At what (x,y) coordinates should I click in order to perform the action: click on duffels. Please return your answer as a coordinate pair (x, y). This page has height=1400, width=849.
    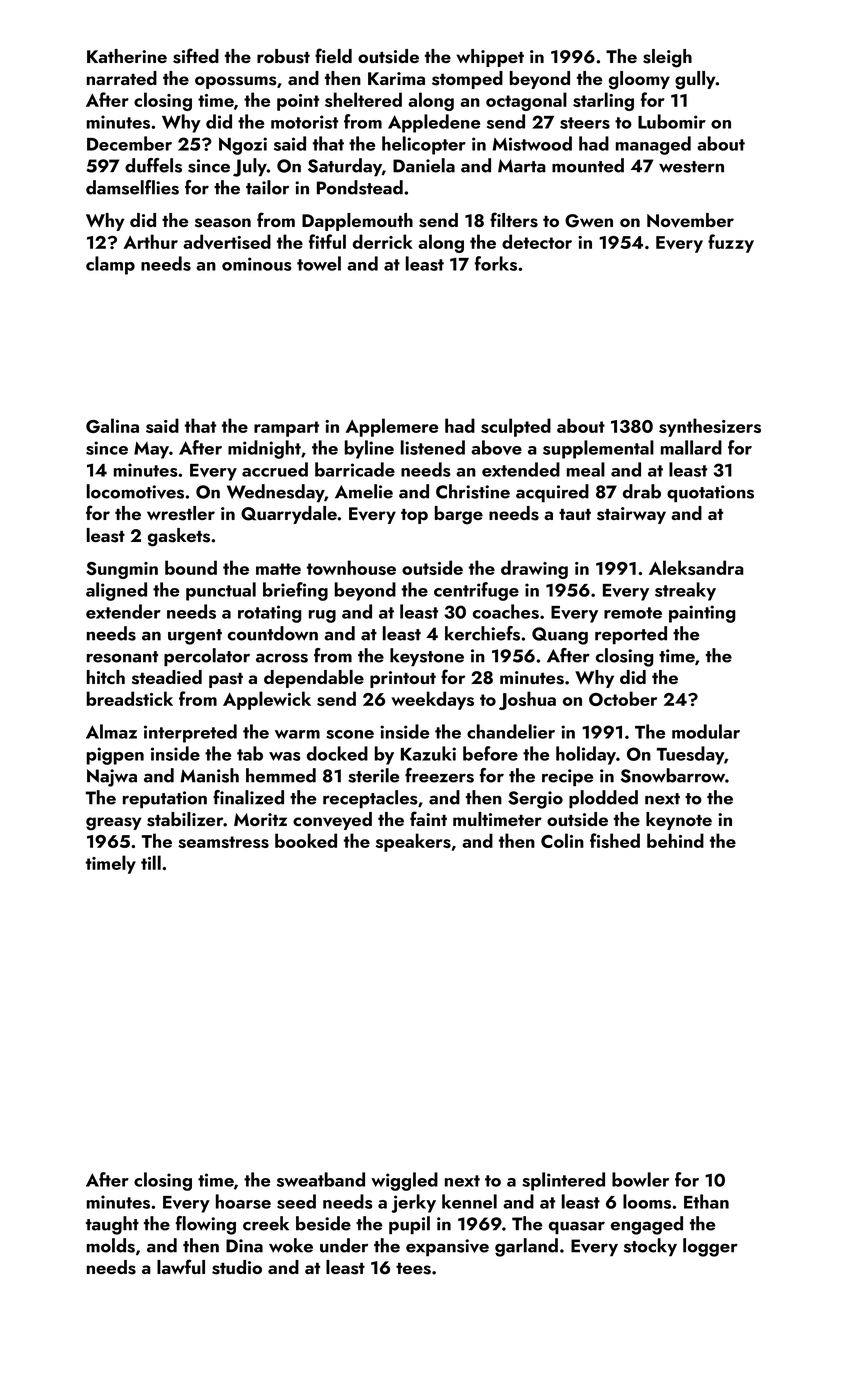
    Looking at the image, I should click on (153, 165).
